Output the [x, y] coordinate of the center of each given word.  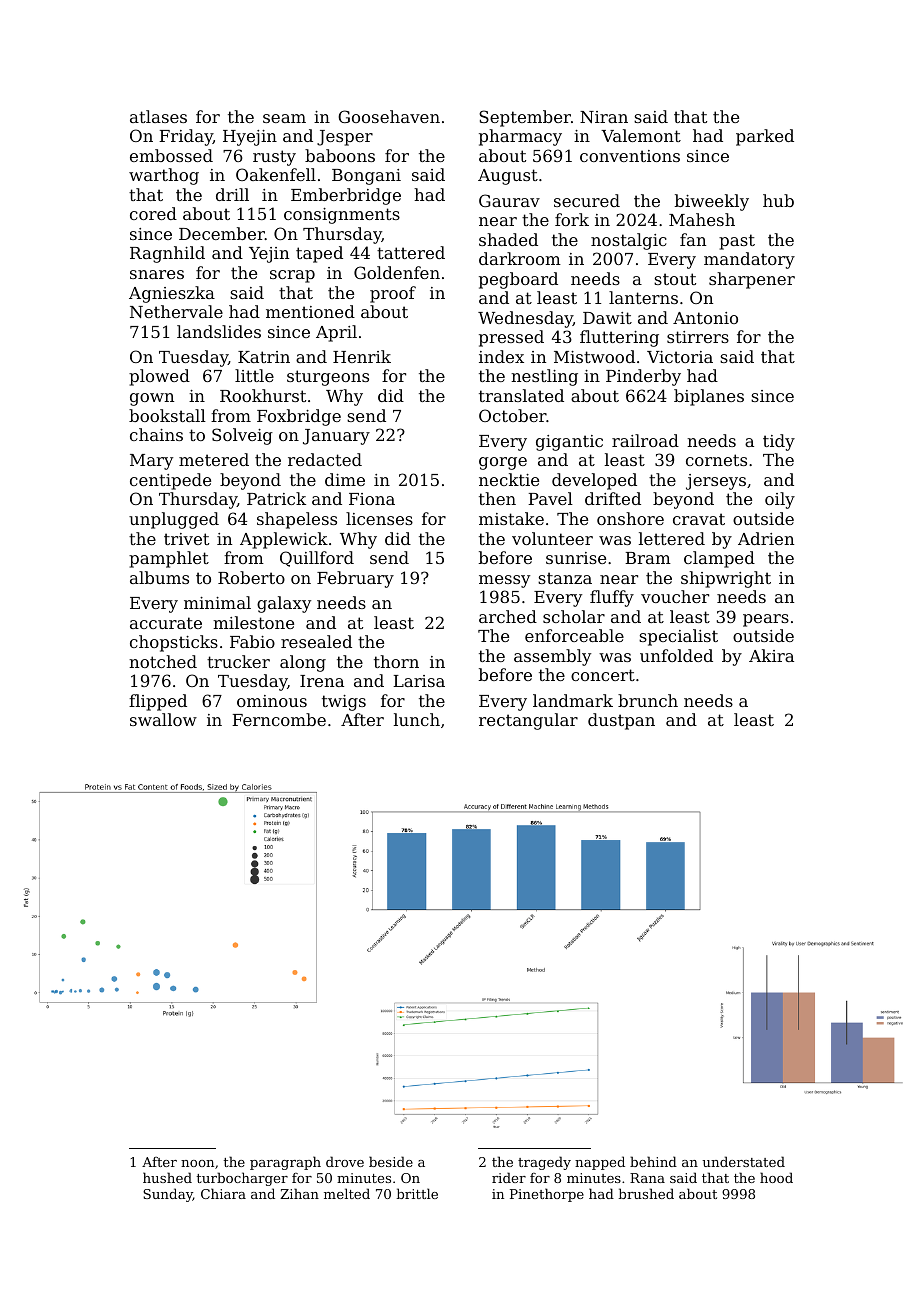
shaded [508, 239]
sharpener [752, 280]
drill [232, 194]
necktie [509, 479]
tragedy [544, 1163]
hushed [167, 1177]
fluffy [612, 598]
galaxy [284, 604]
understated [743, 1161]
